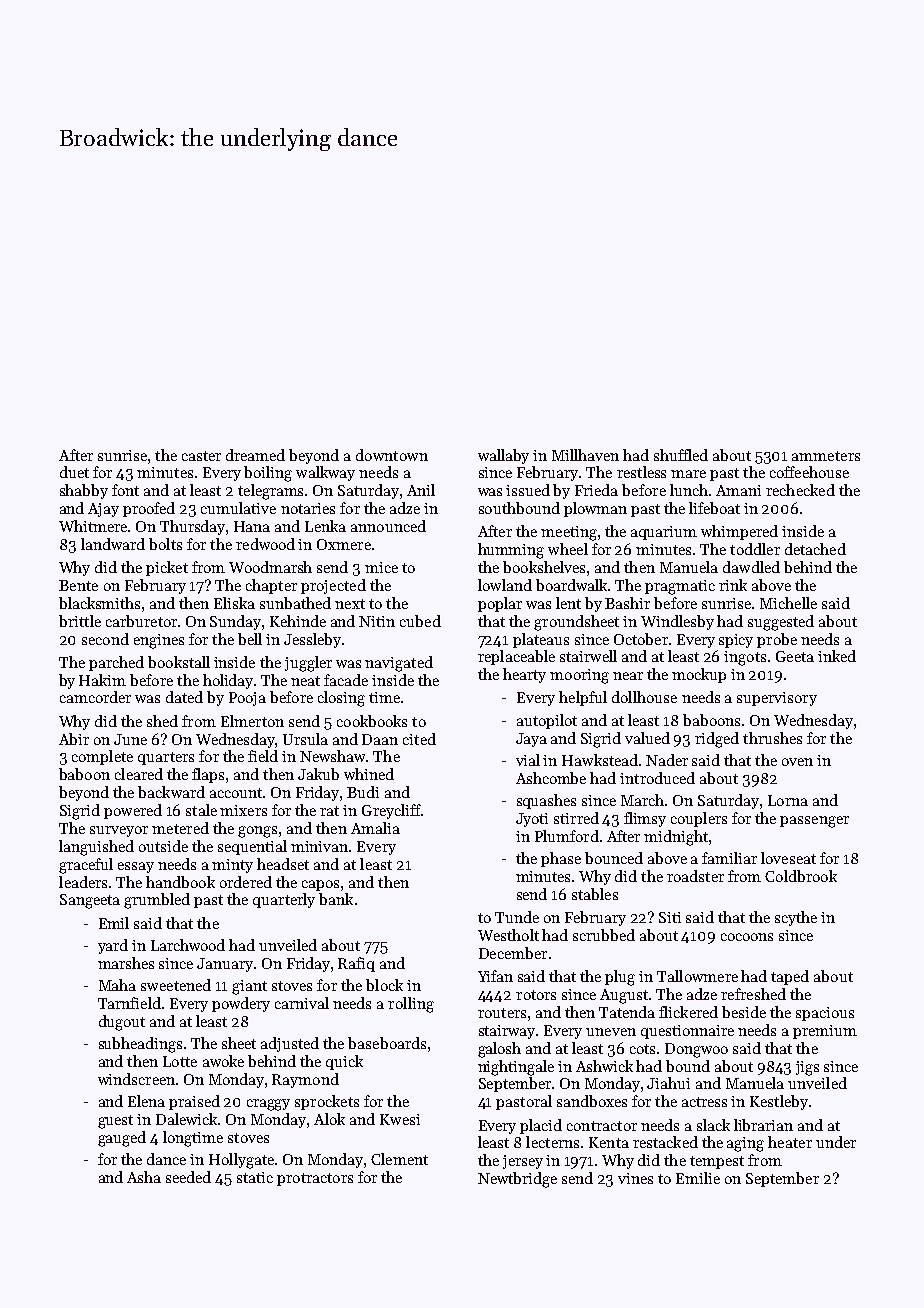  What do you see at coordinates (122, 1023) in the screenshot?
I see `dugout` at bounding box center [122, 1023].
